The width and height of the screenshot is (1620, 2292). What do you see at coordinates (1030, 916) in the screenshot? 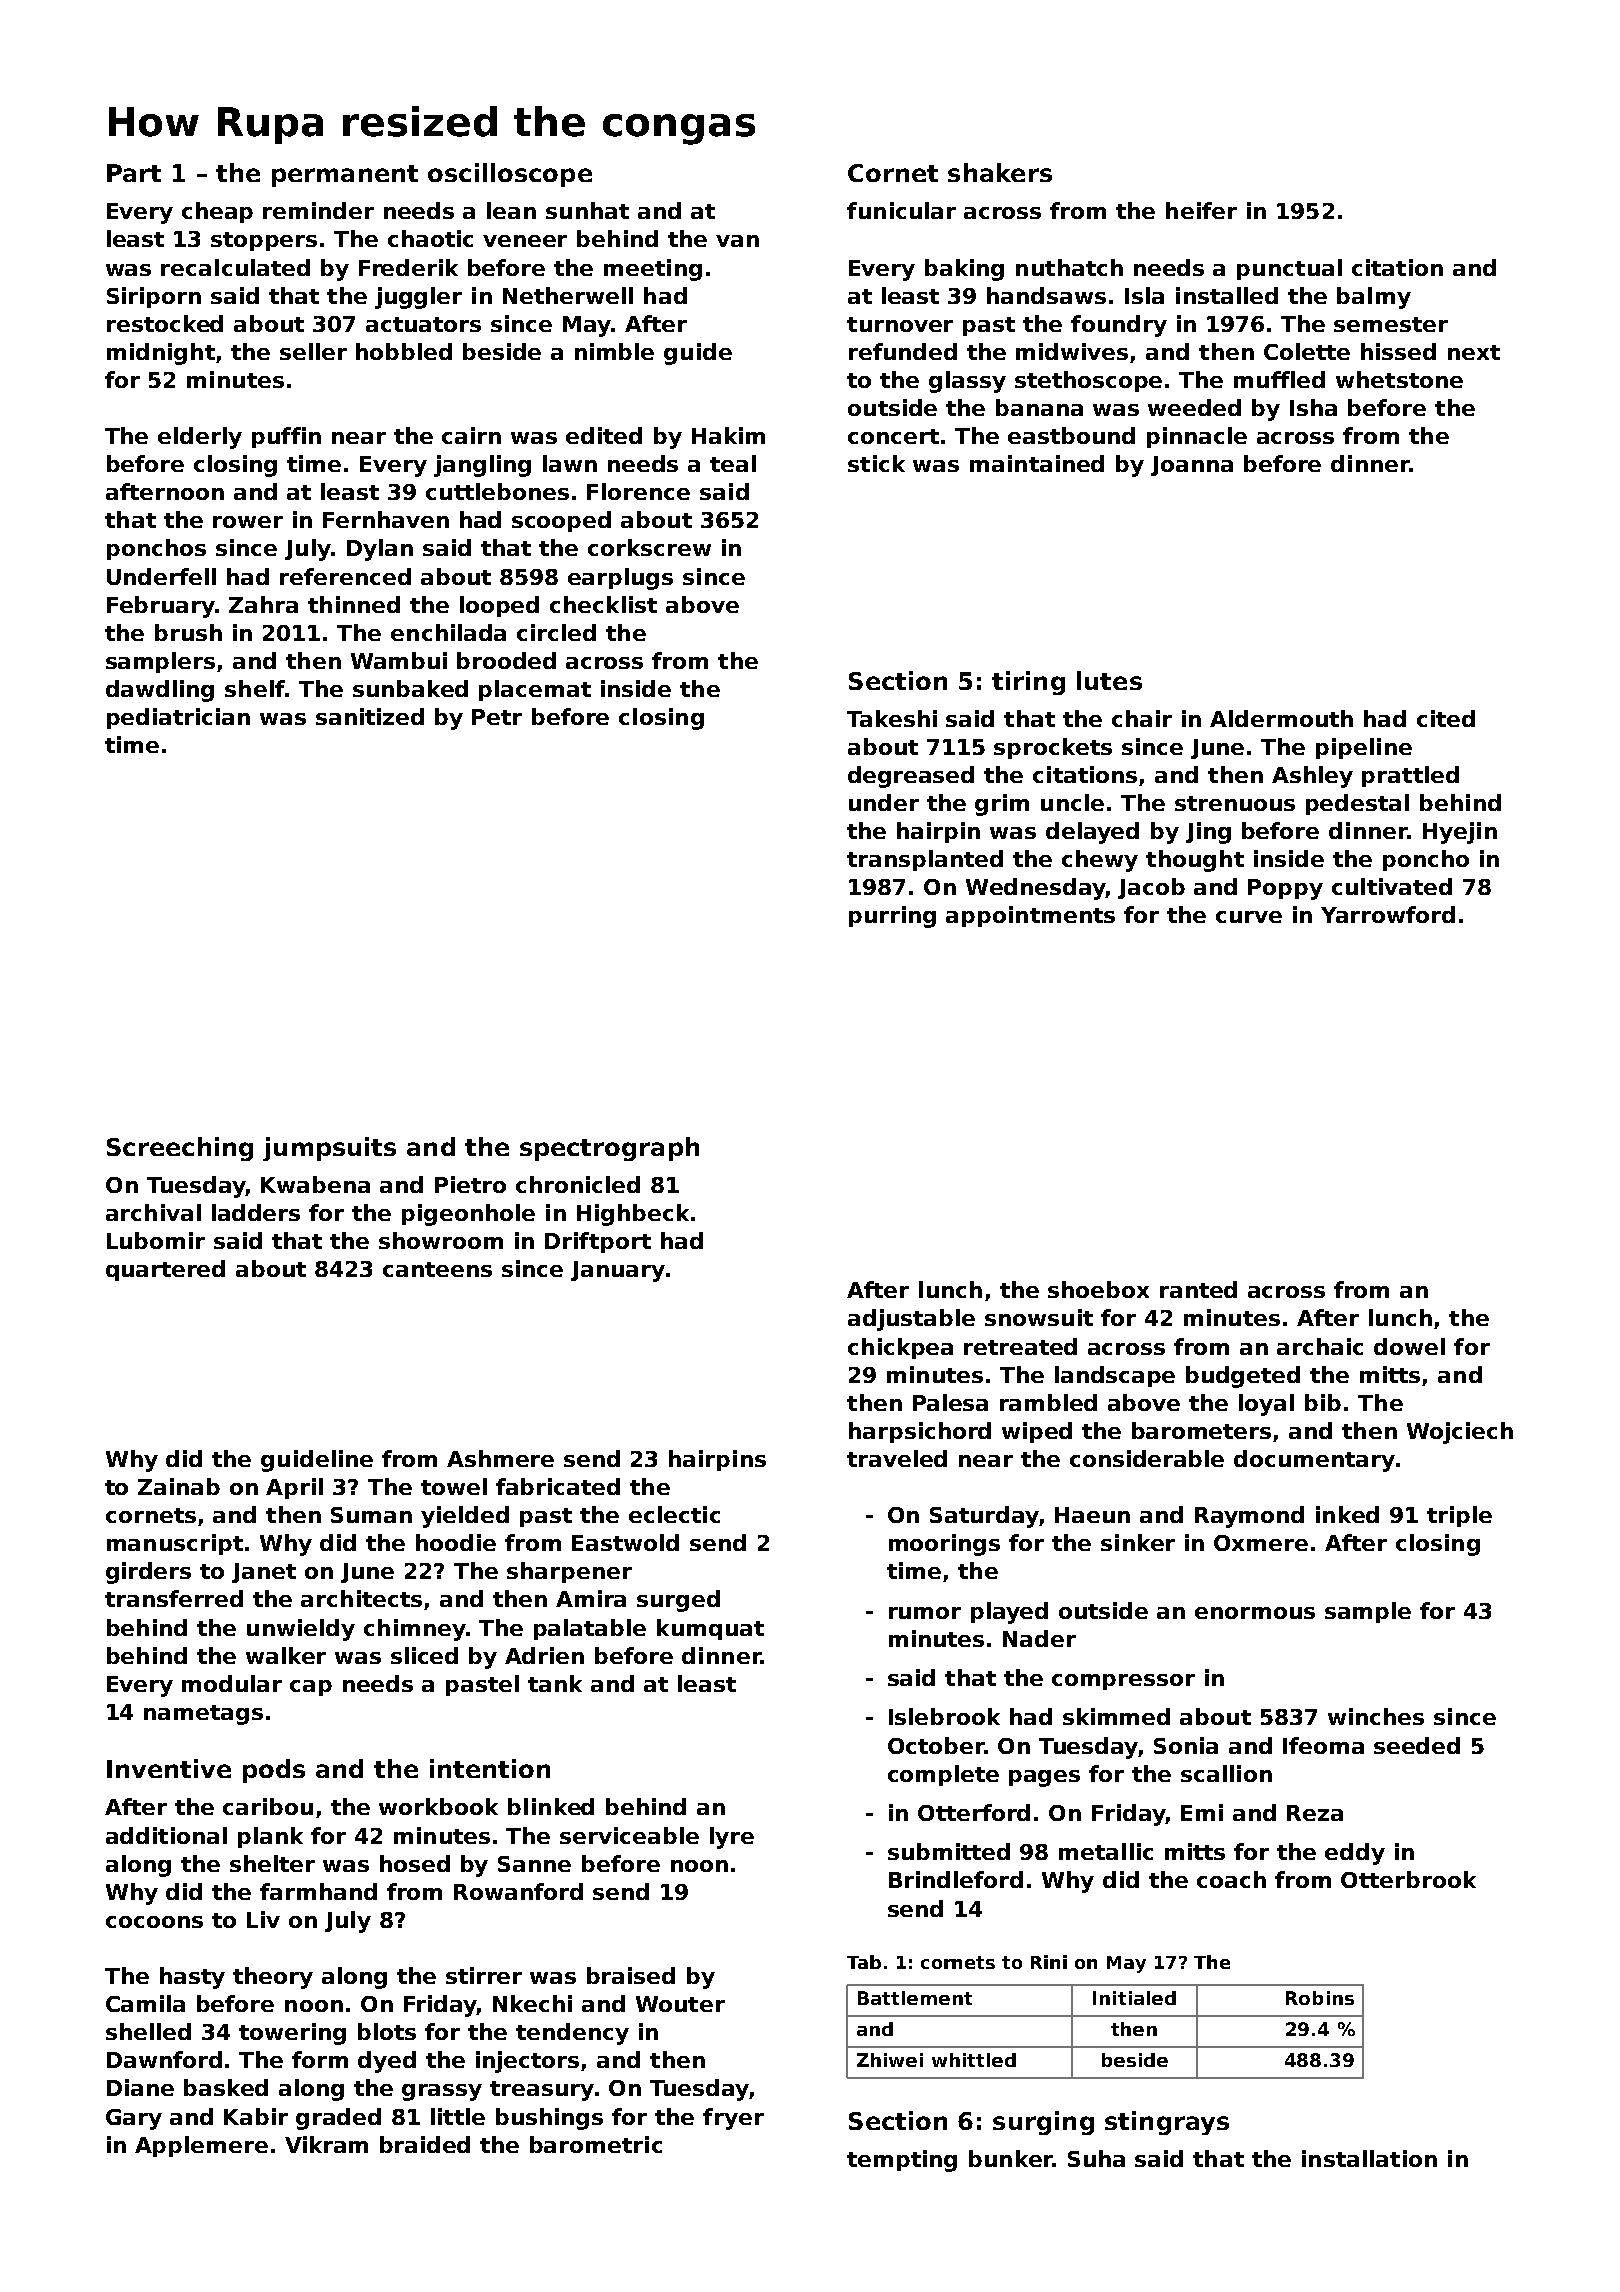
I see `appointments` at bounding box center [1030, 916].
